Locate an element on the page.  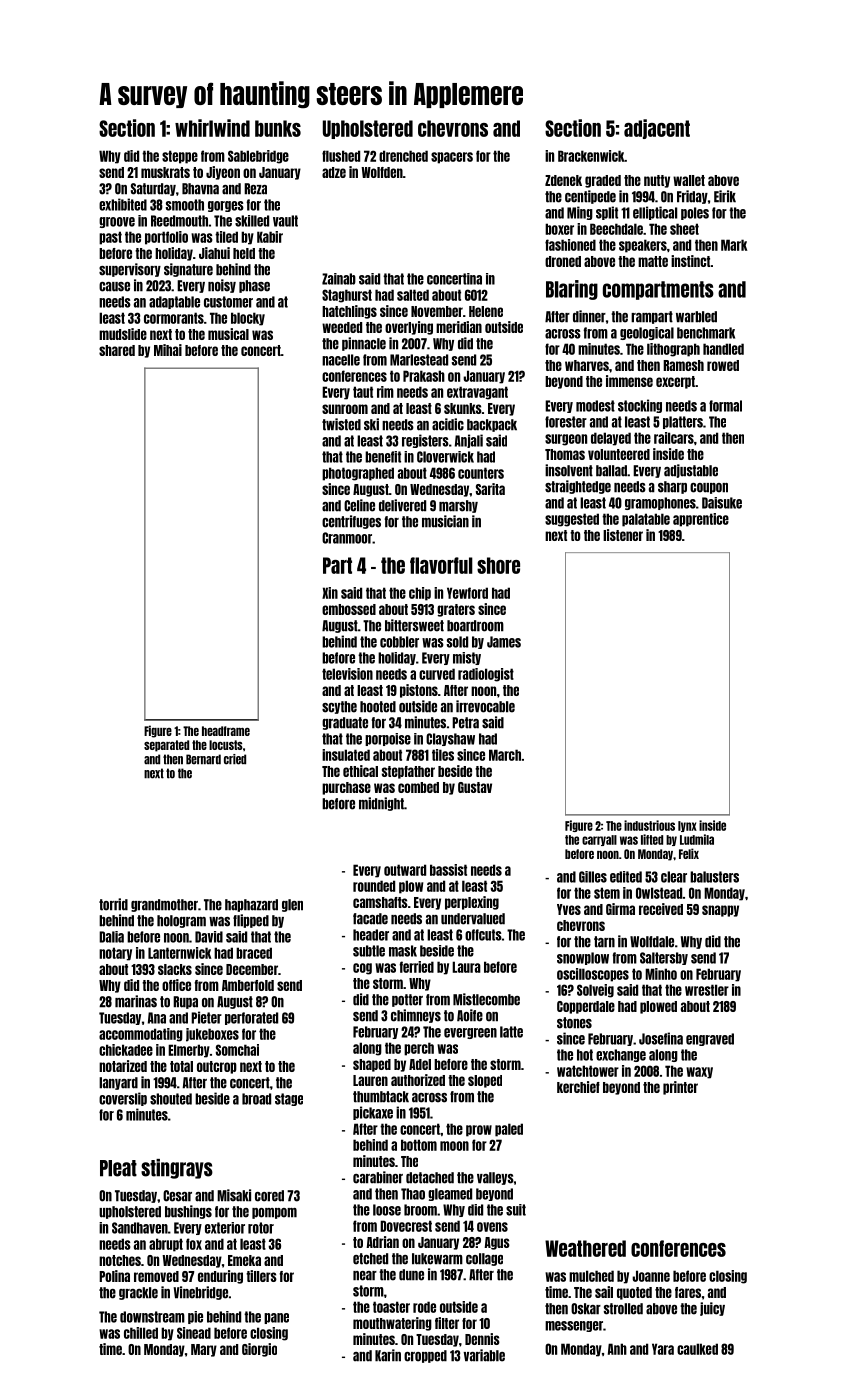
flushed is located at coordinates (341, 156).
